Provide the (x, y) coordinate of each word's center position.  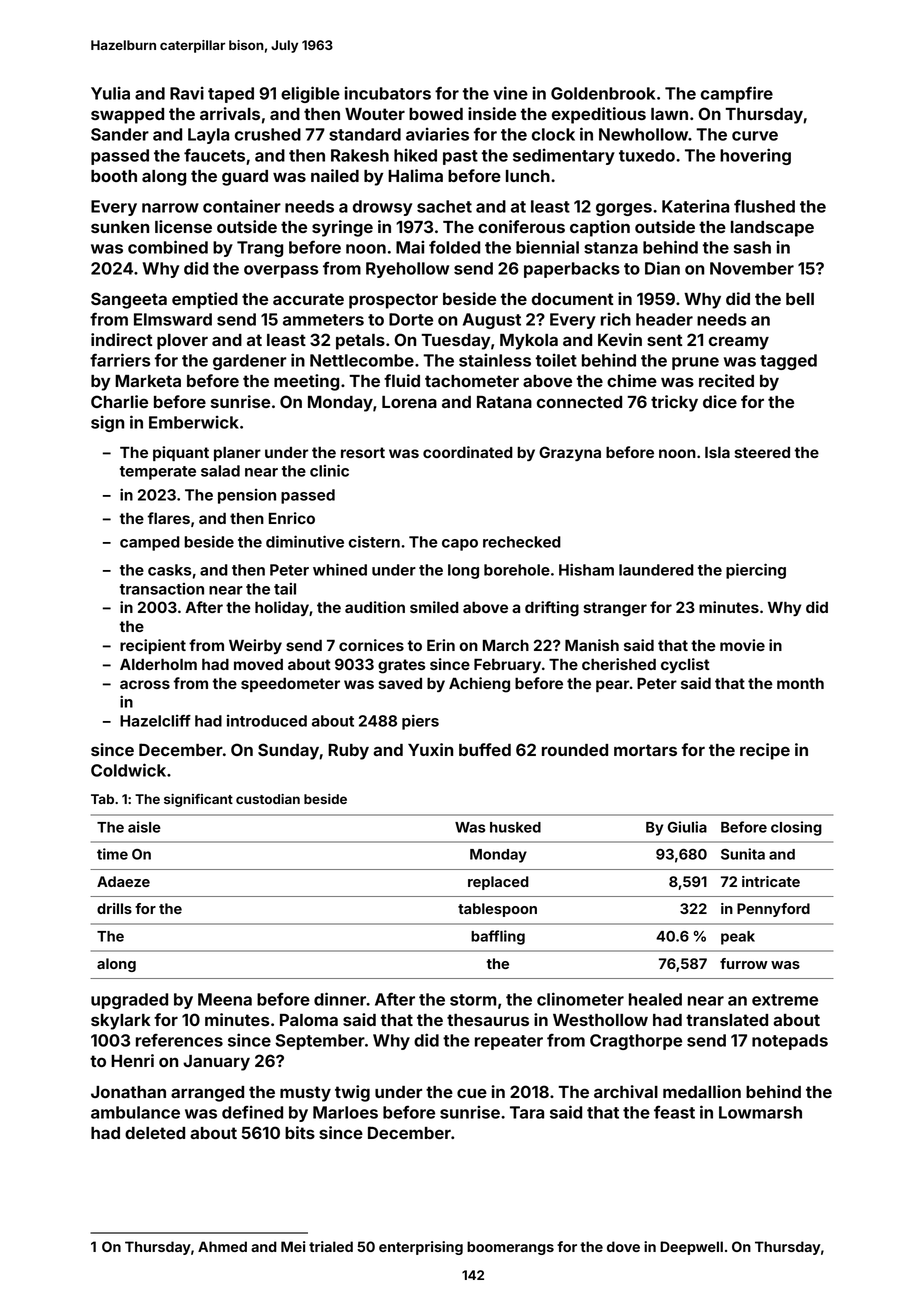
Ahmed (222, 1246)
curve (755, 136)
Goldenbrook (603, 93)
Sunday (288, 751)
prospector (393, 301)
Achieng (479, 685)
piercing (756, 571)
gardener (249, 362)
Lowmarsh (760, 1112)
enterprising (421, 1248)
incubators (388, 93)
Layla (208, 136)
